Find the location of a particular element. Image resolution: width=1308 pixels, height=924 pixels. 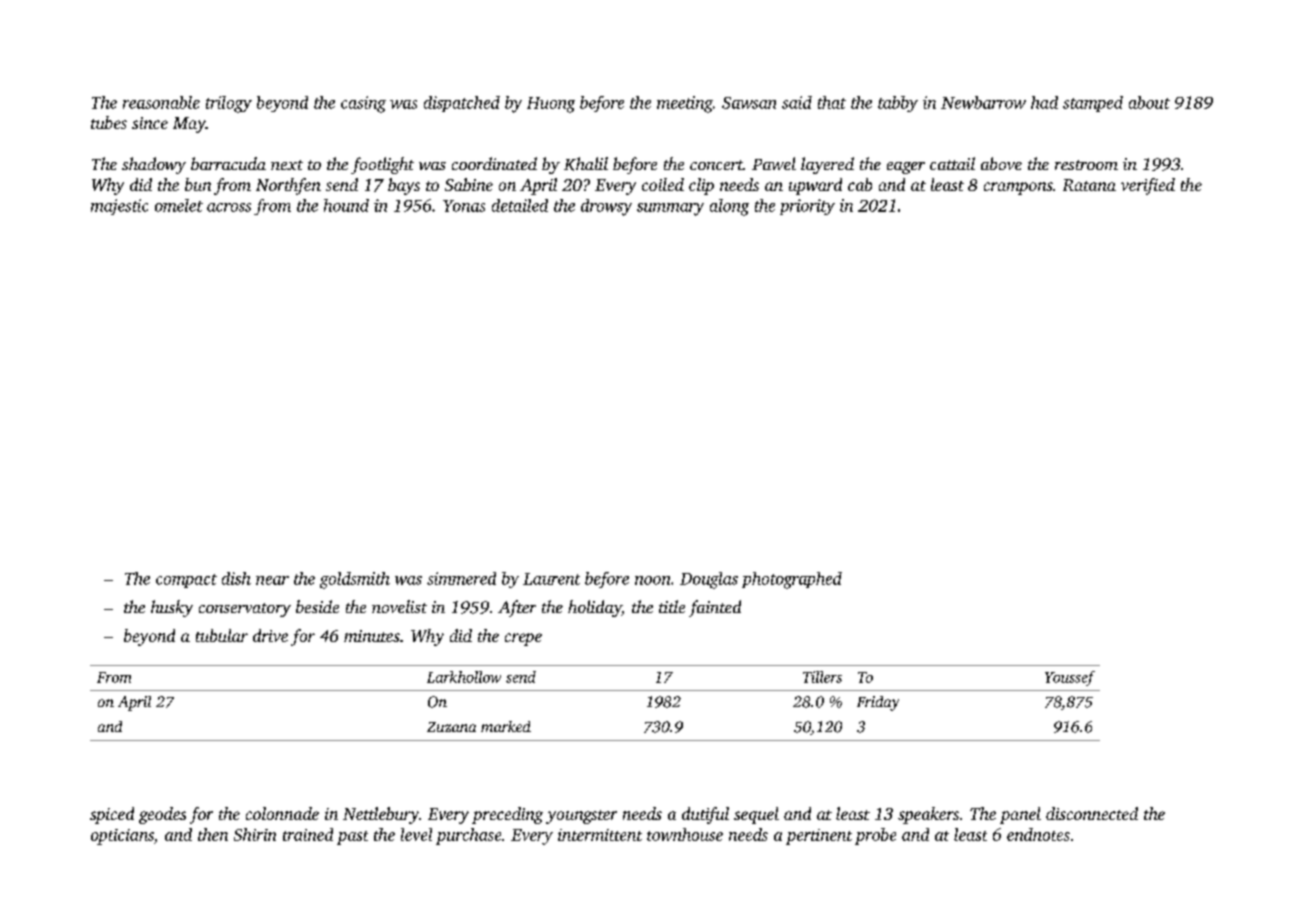

along is located at coordinates (729, 207).
